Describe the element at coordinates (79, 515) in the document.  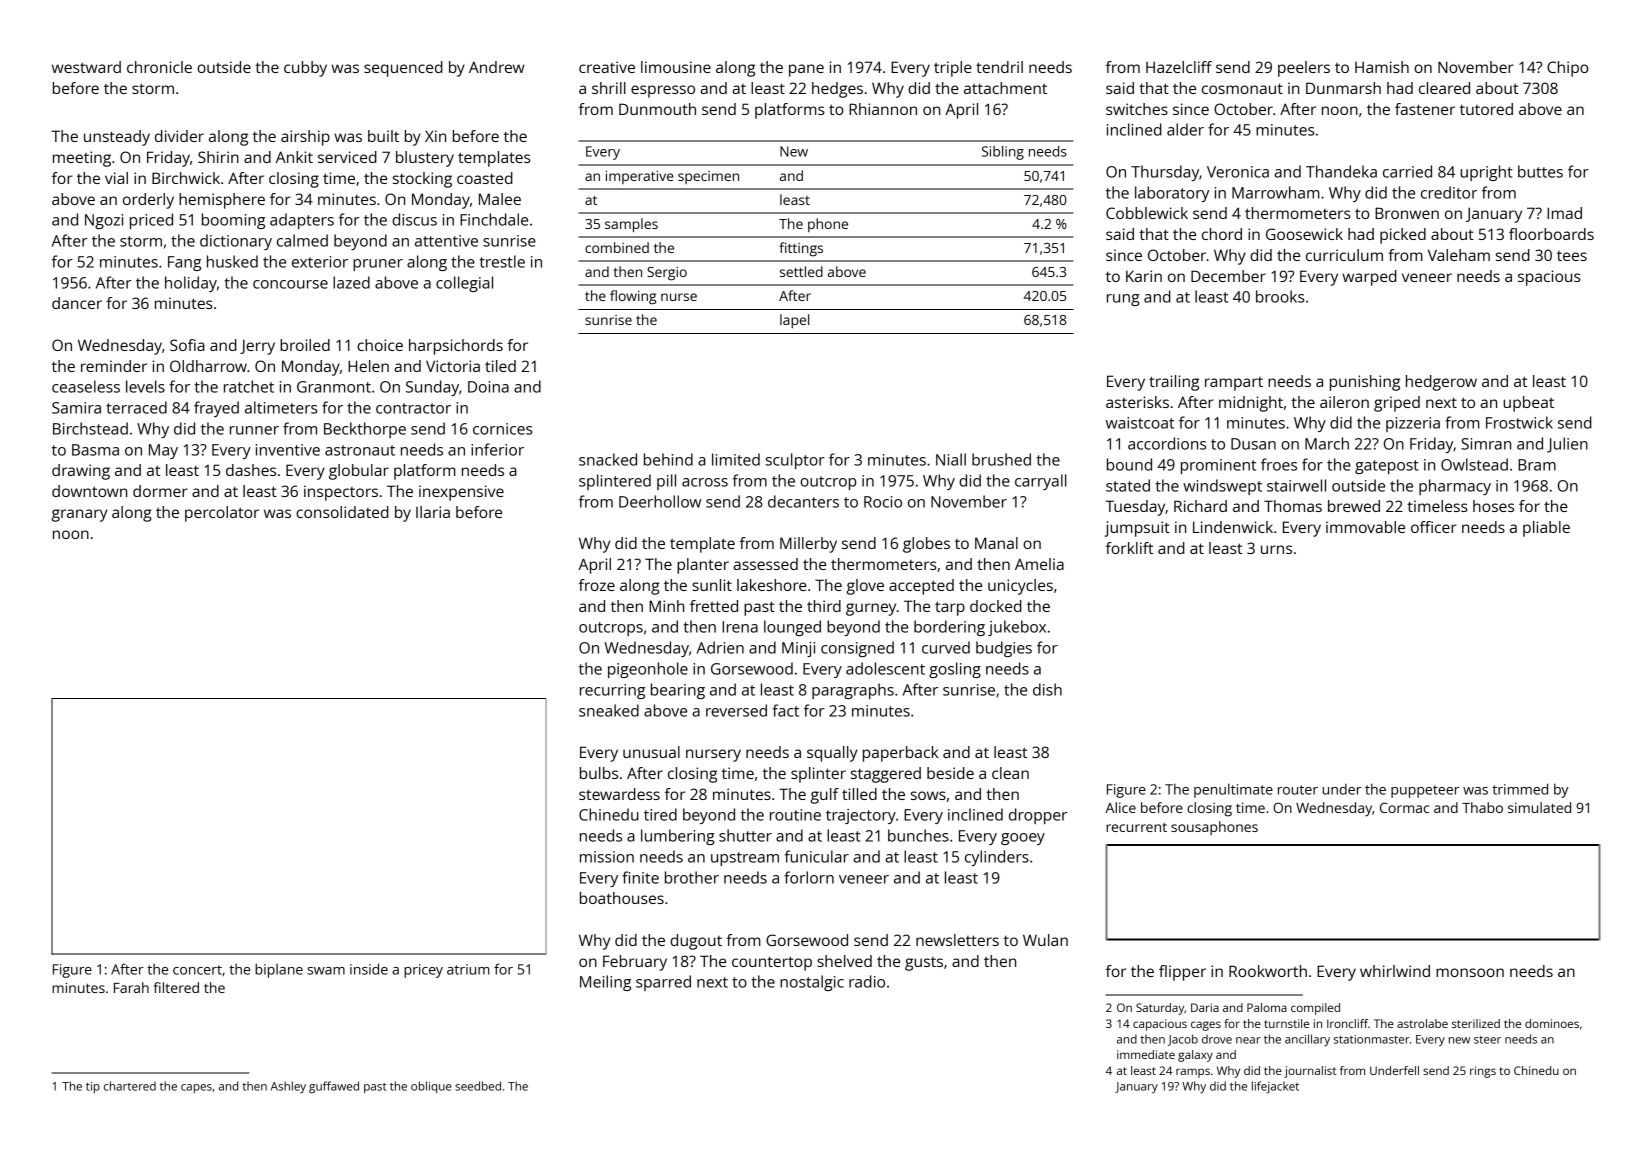
I see `granary` at that location.
